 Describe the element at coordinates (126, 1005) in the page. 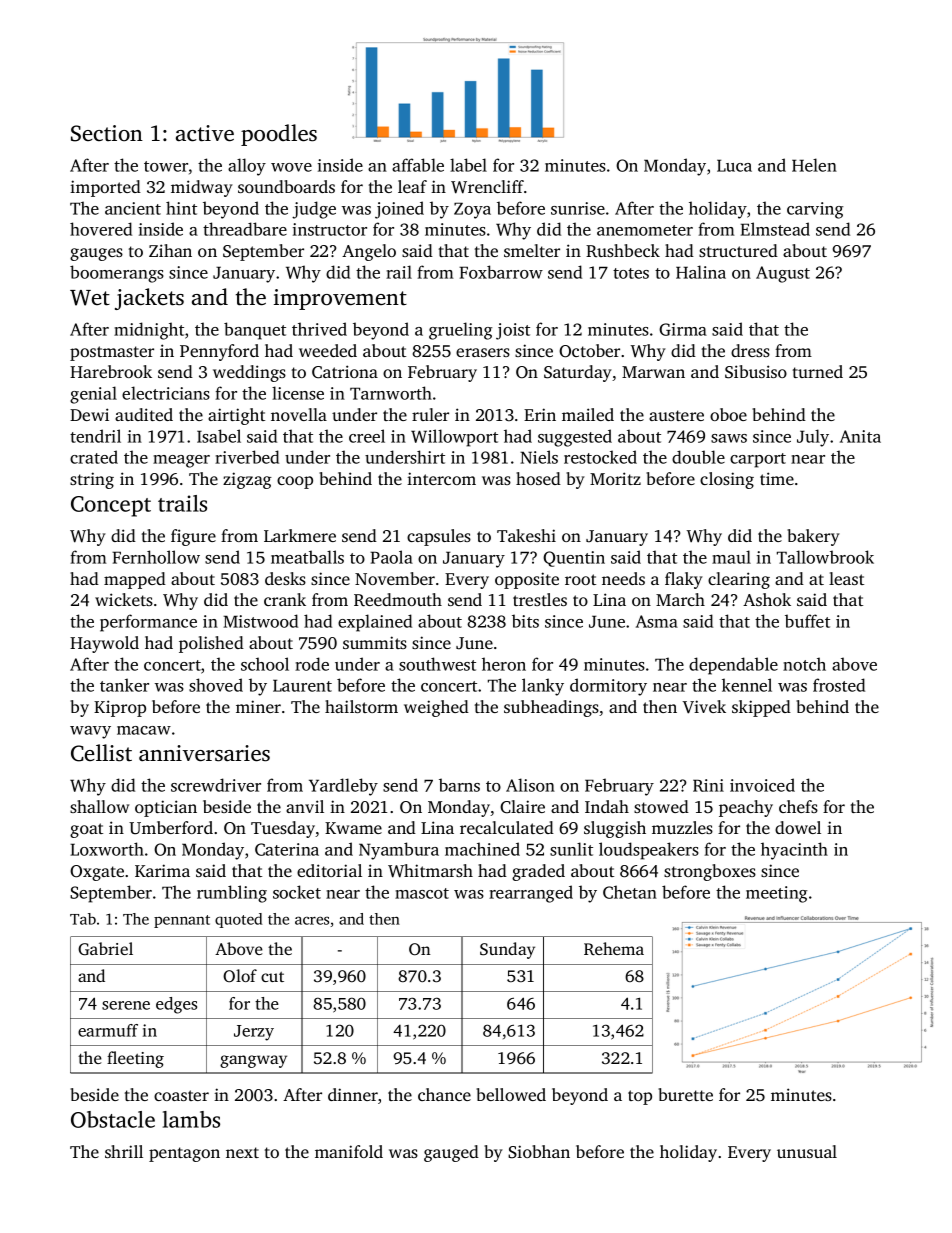

I see `serene` at that location.
